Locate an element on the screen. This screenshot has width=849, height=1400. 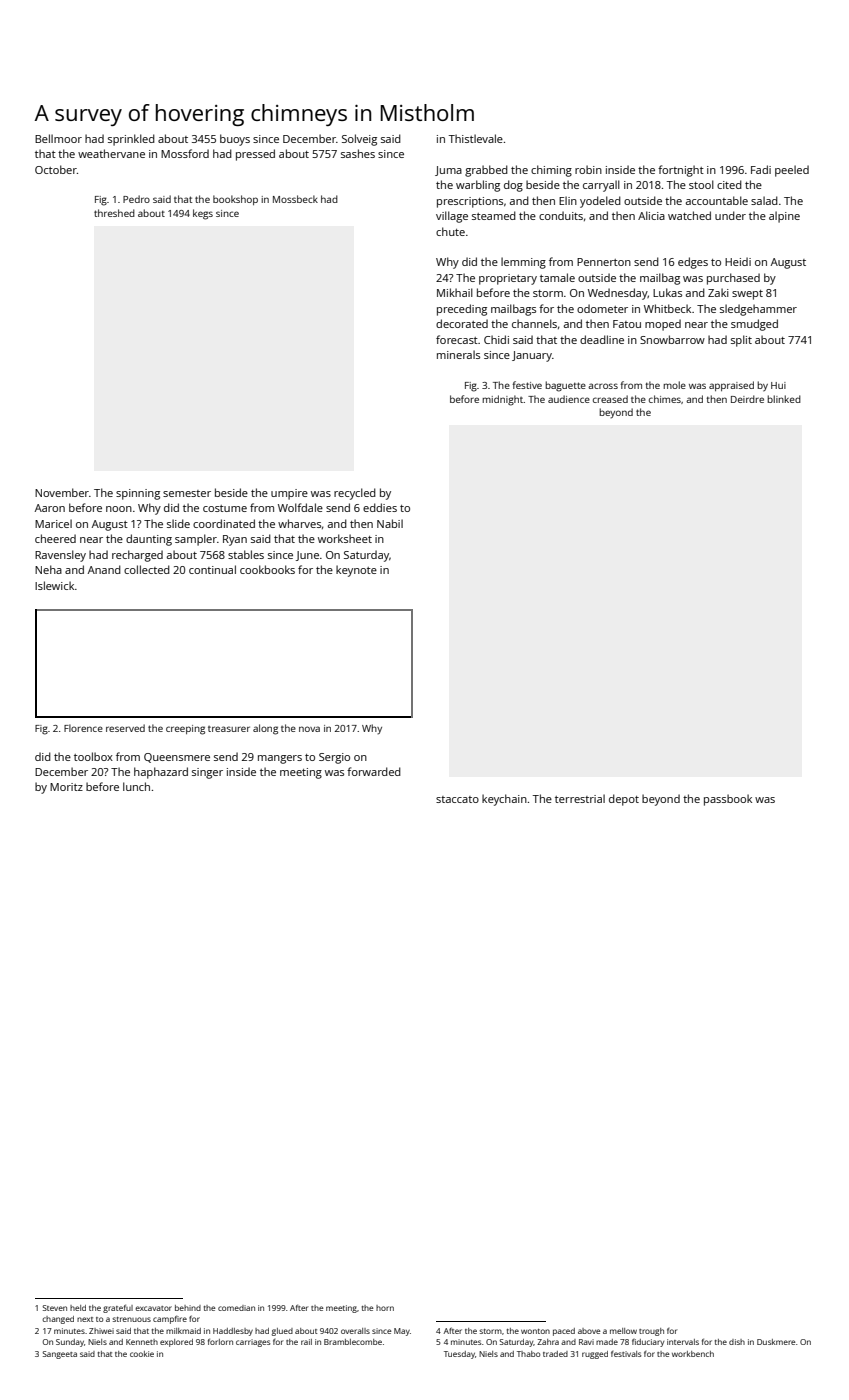
Tuesday is located at coordinates (459, 1355).
